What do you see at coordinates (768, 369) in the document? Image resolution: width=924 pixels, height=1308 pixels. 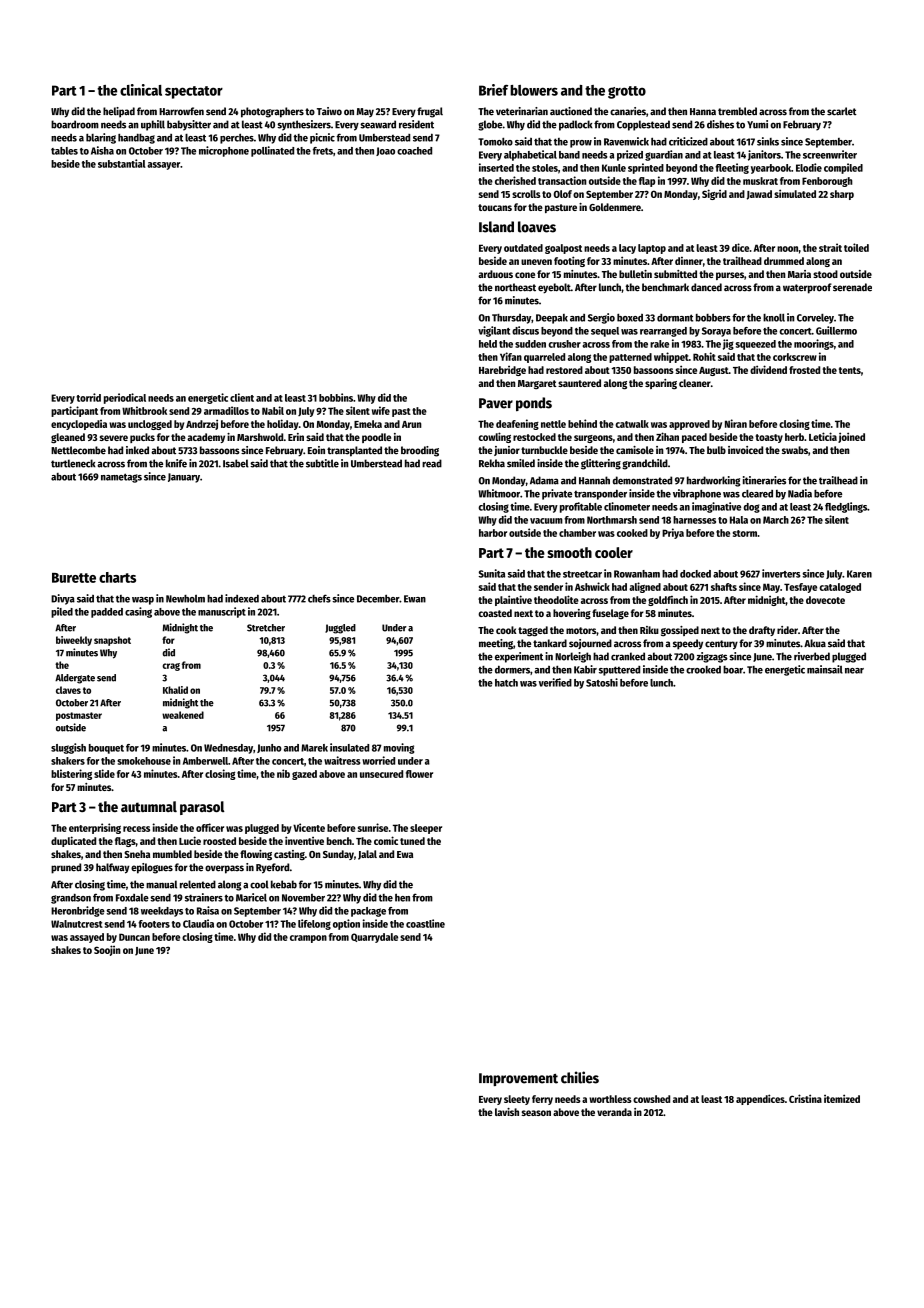 I see `dividend` at bounding box center [768, 369].
